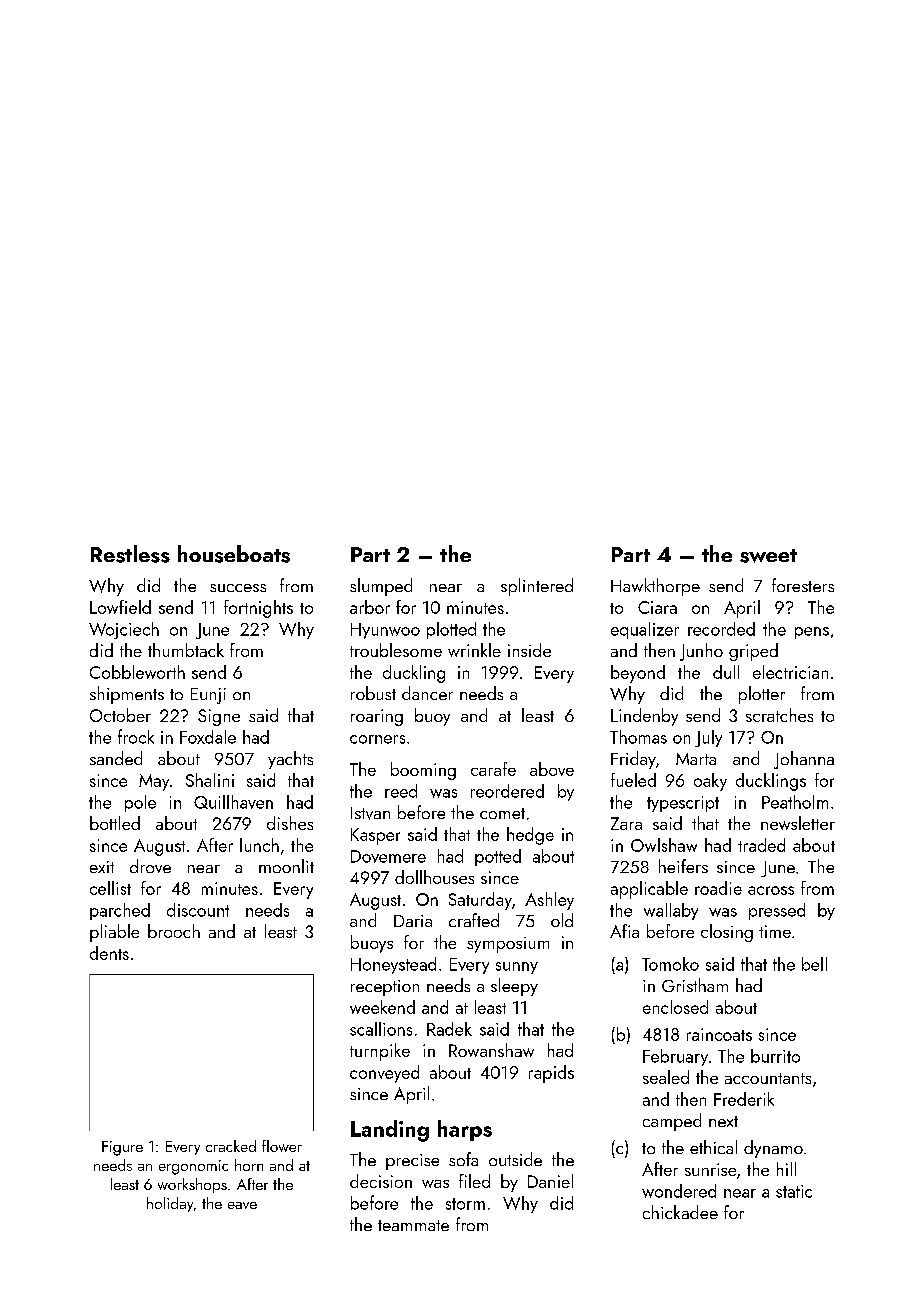 Image resolution: width=924 pixels, height=1308 pixels. What do you see at coordinates (465, 1204) in the screenshot?
I see `storm` at bounding box center [465, 1204].
